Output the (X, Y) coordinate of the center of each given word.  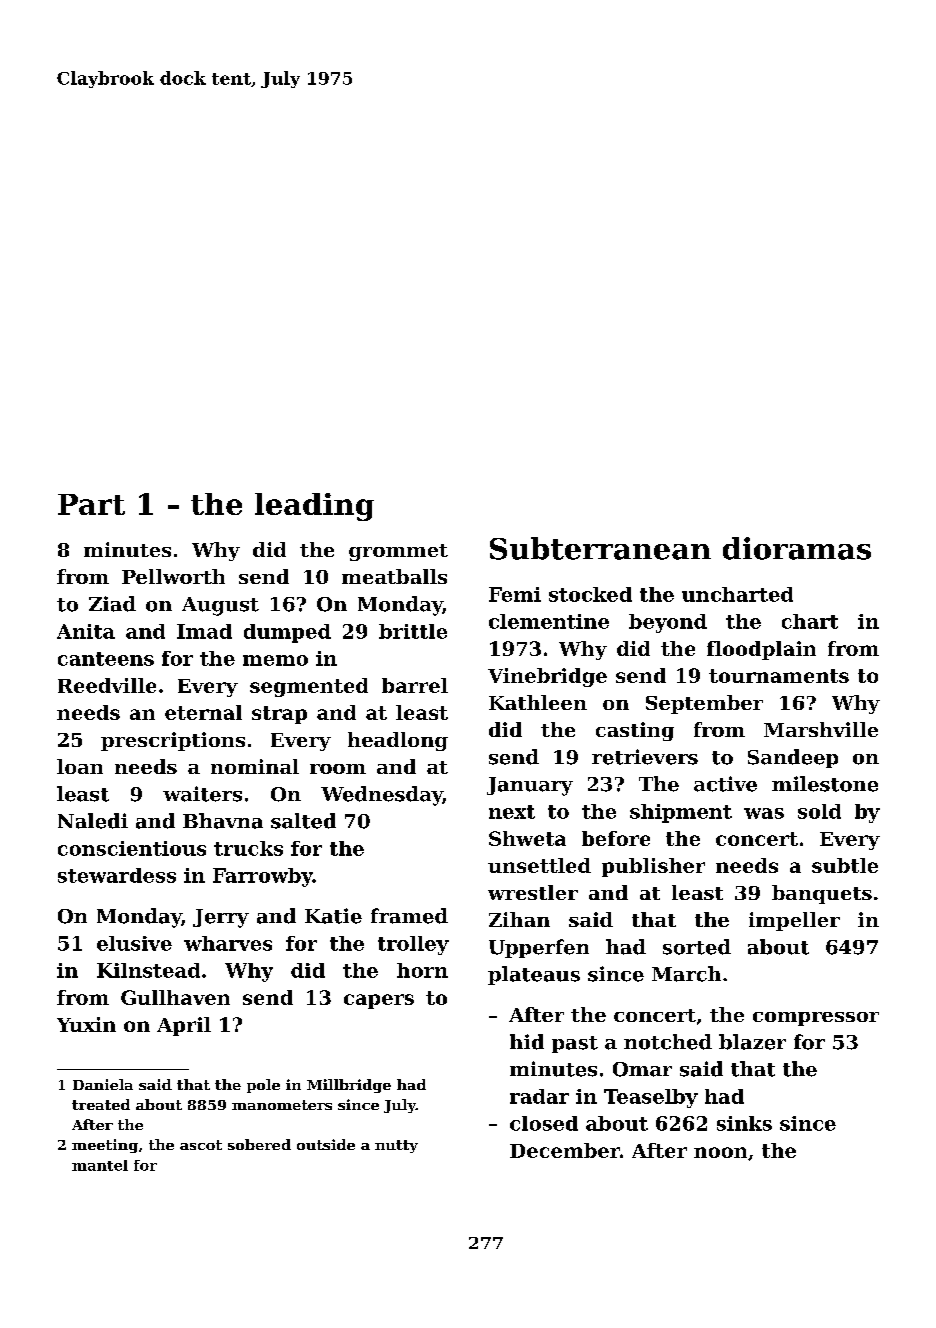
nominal (255, 766)
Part (91, 504)
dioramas (797, 548)
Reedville (107, 685)
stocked (590, 594)
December (565, 1150)
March (686, 974)
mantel (100, 1165)
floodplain (761, 650)
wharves (228, 943)
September (704, 704)
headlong (398, 741)
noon (720, 1152)
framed (409, 916)
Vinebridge (547, 677)
